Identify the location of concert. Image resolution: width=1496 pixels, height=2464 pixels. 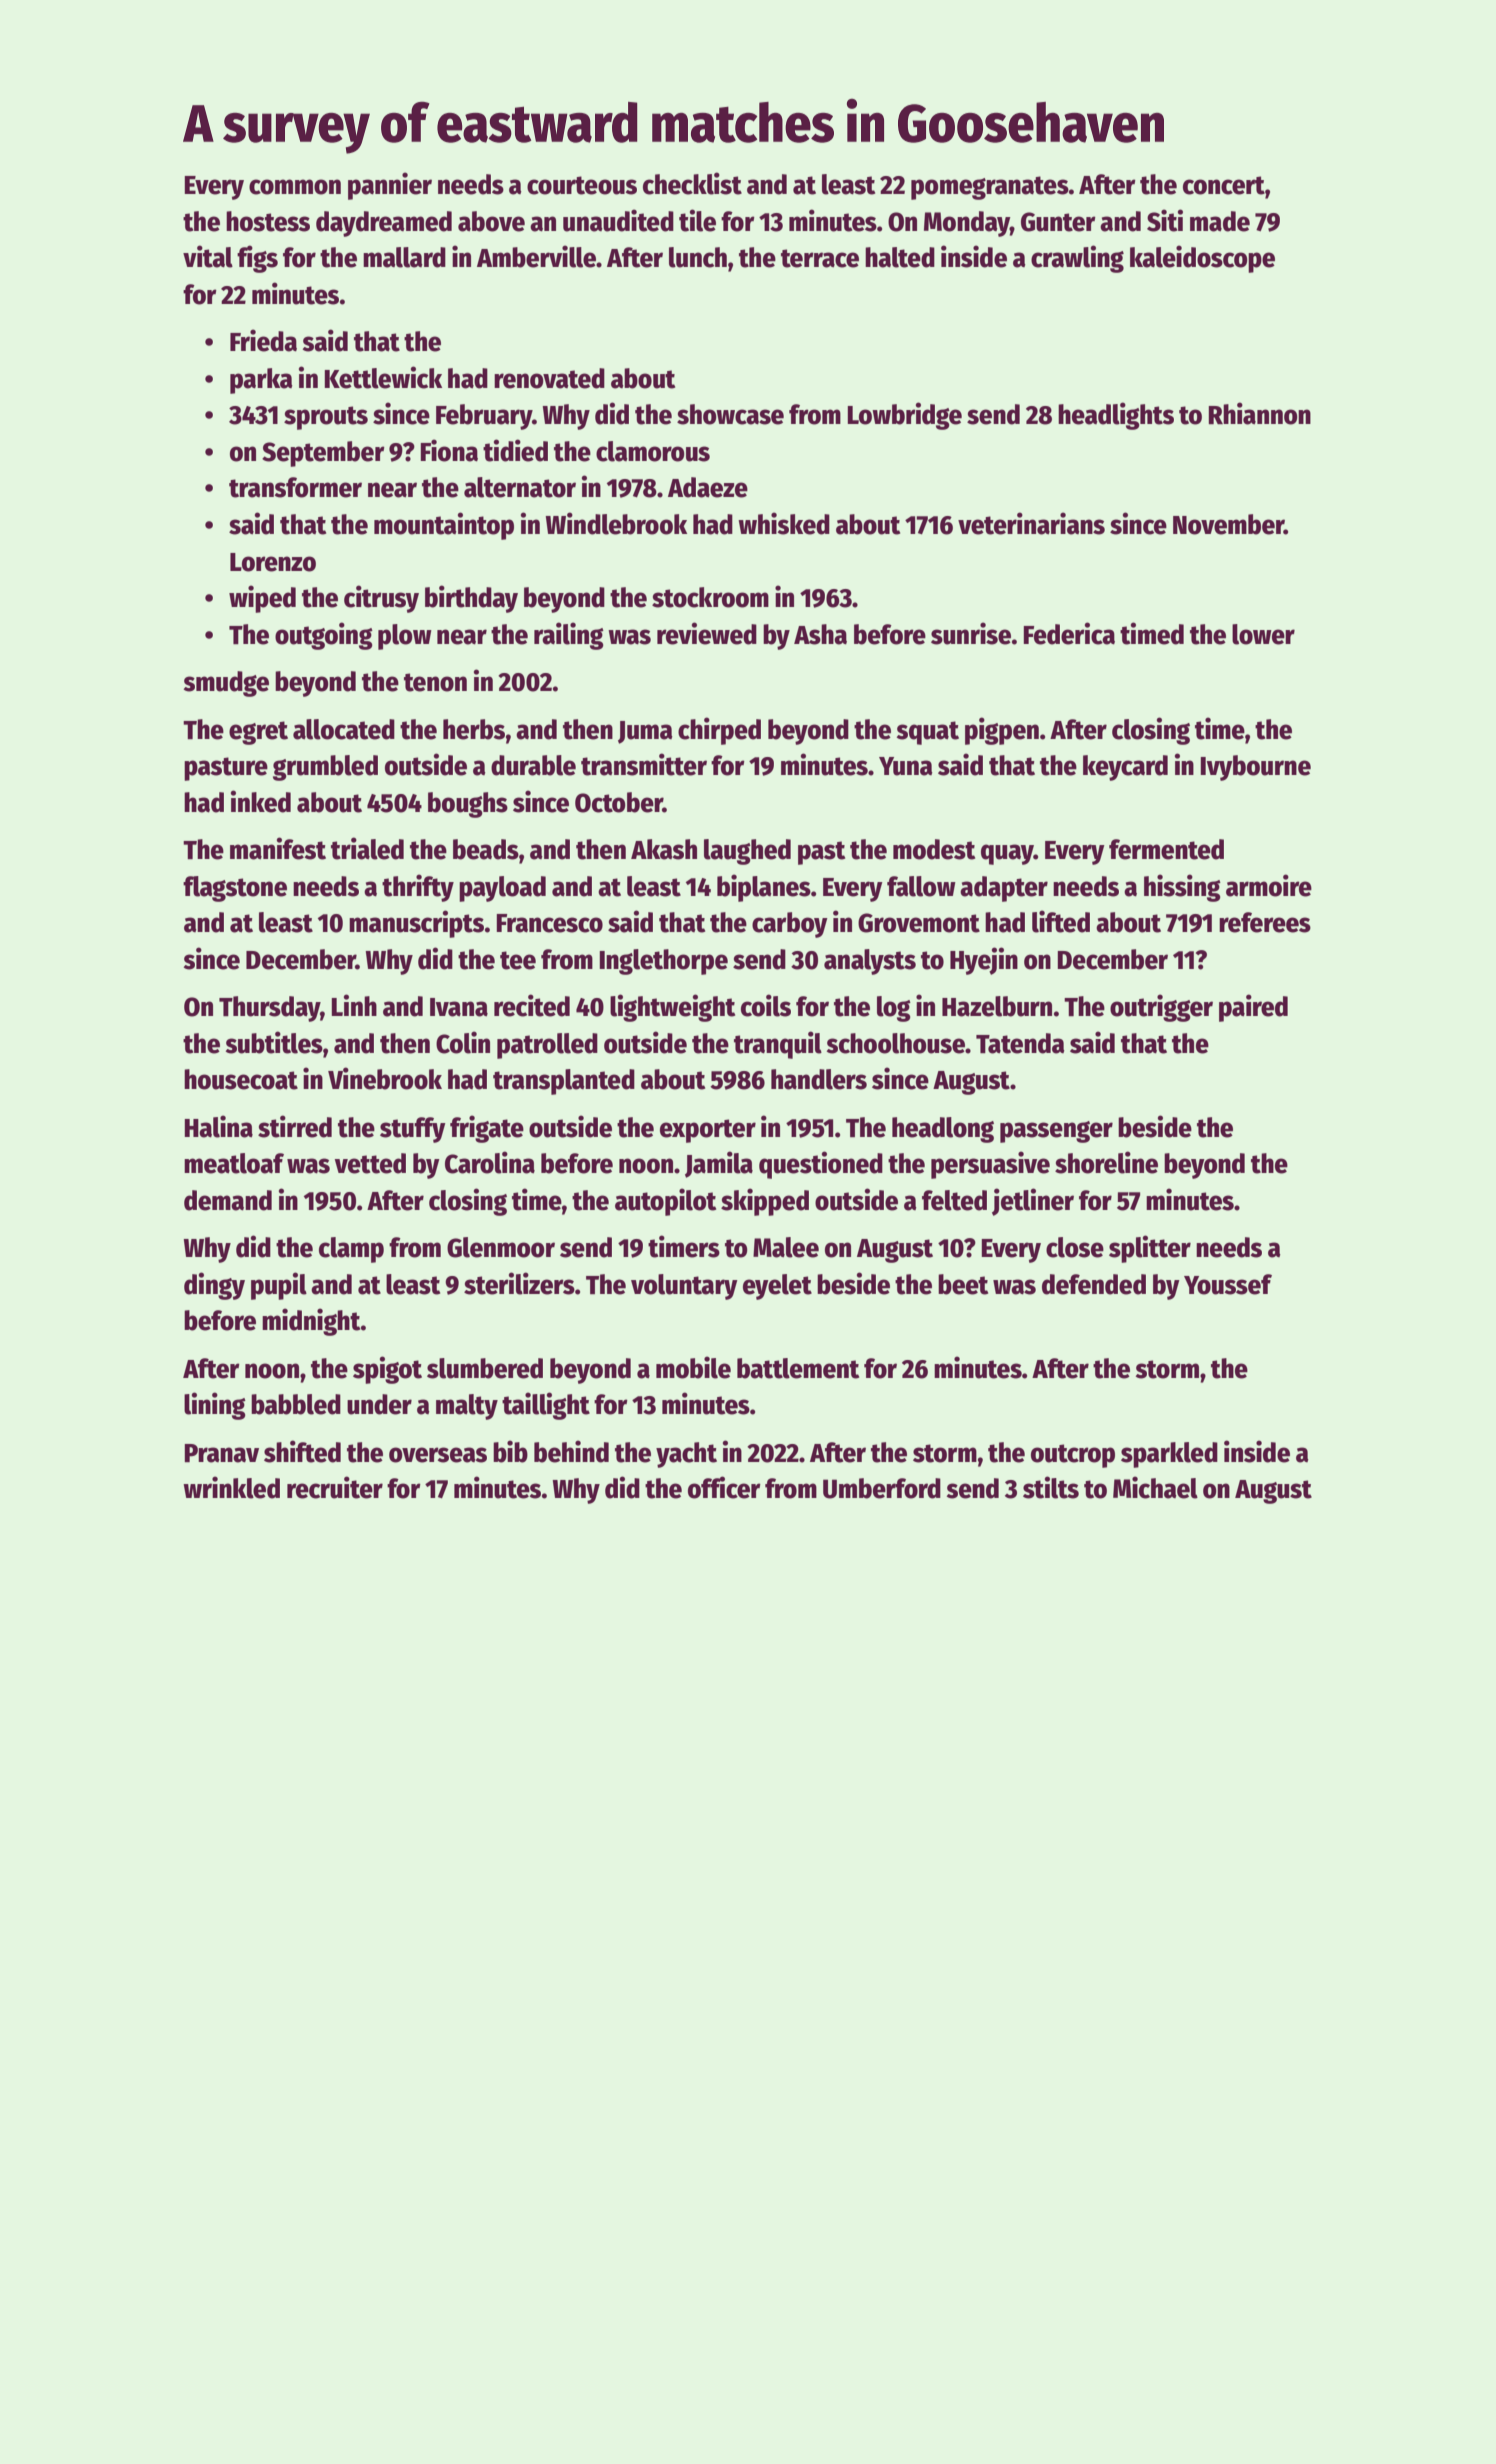
(1224, 185).
